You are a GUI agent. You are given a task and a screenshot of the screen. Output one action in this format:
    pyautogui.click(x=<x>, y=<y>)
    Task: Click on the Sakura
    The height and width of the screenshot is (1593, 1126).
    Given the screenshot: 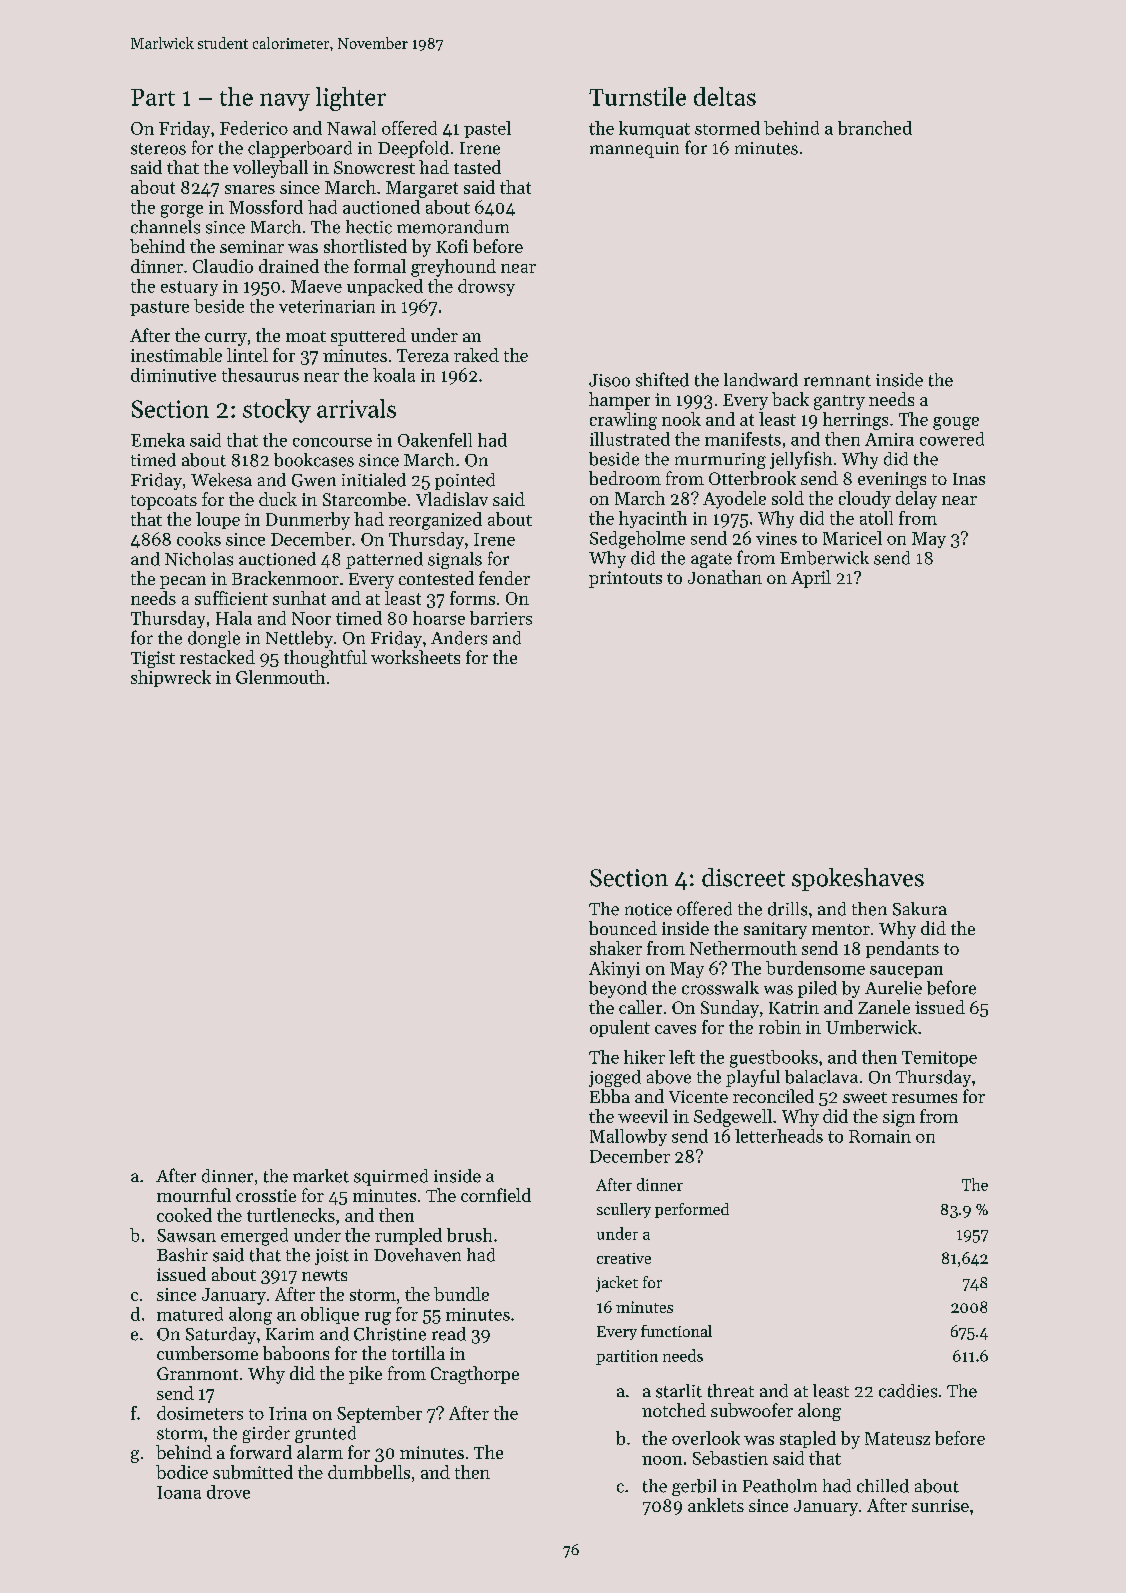 What is the action you would take?
    pyautogui.click(x=920, y=909)
